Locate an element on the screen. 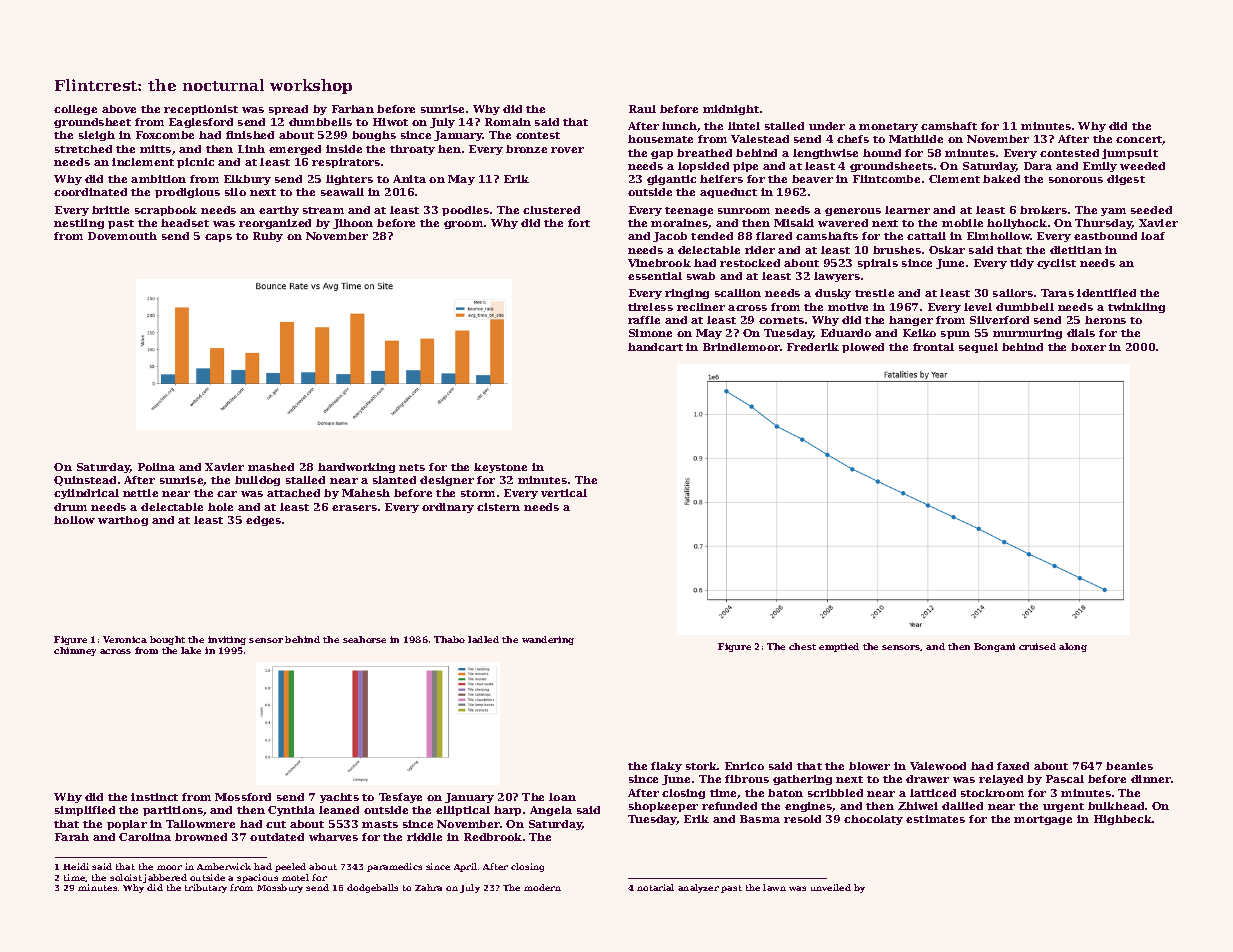 The image size is (1233, 952). warthog is located at coordinates (123, 521).
